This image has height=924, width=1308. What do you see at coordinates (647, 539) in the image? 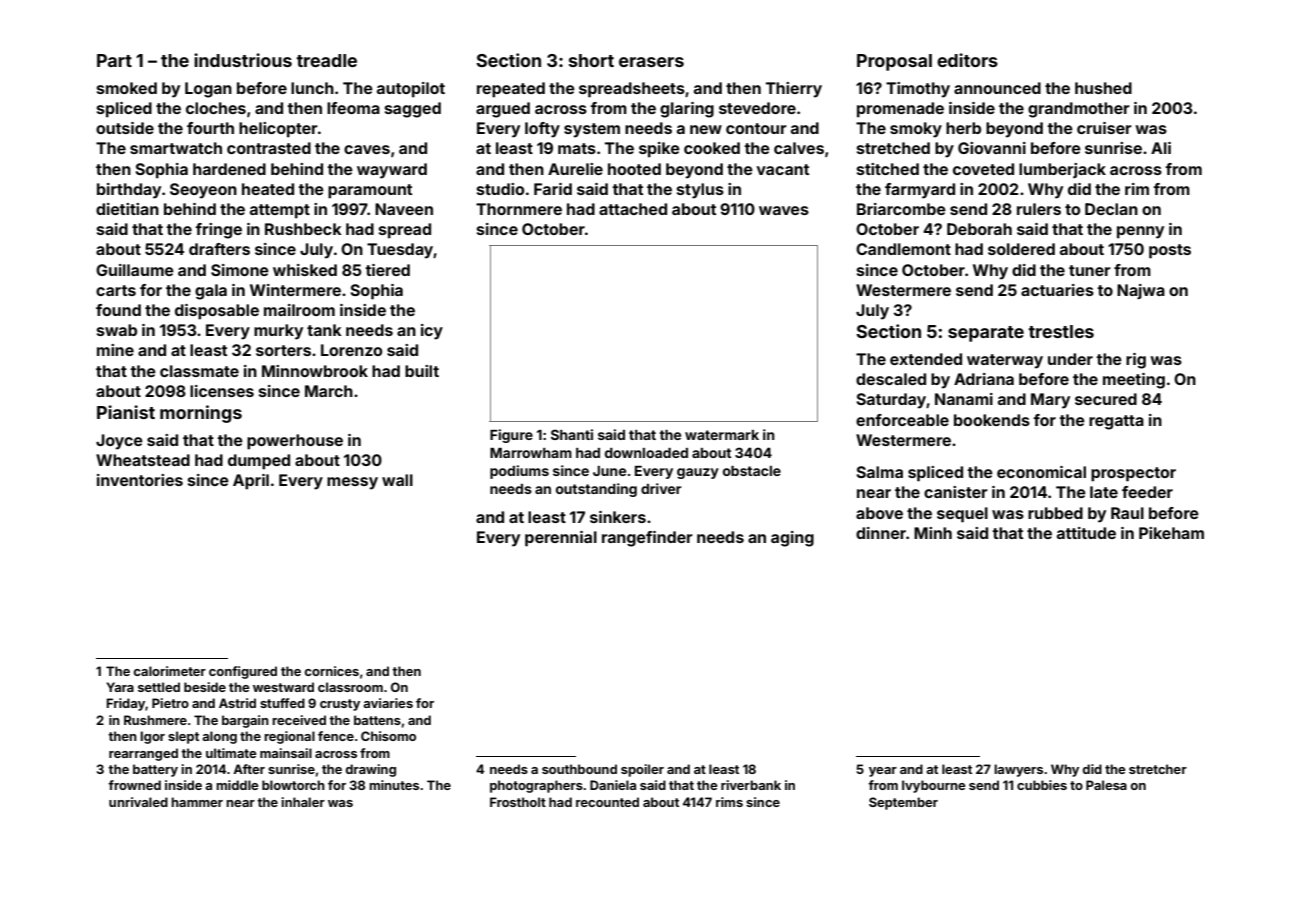
I see `rangefinder` at bounding box center [647, 539].
